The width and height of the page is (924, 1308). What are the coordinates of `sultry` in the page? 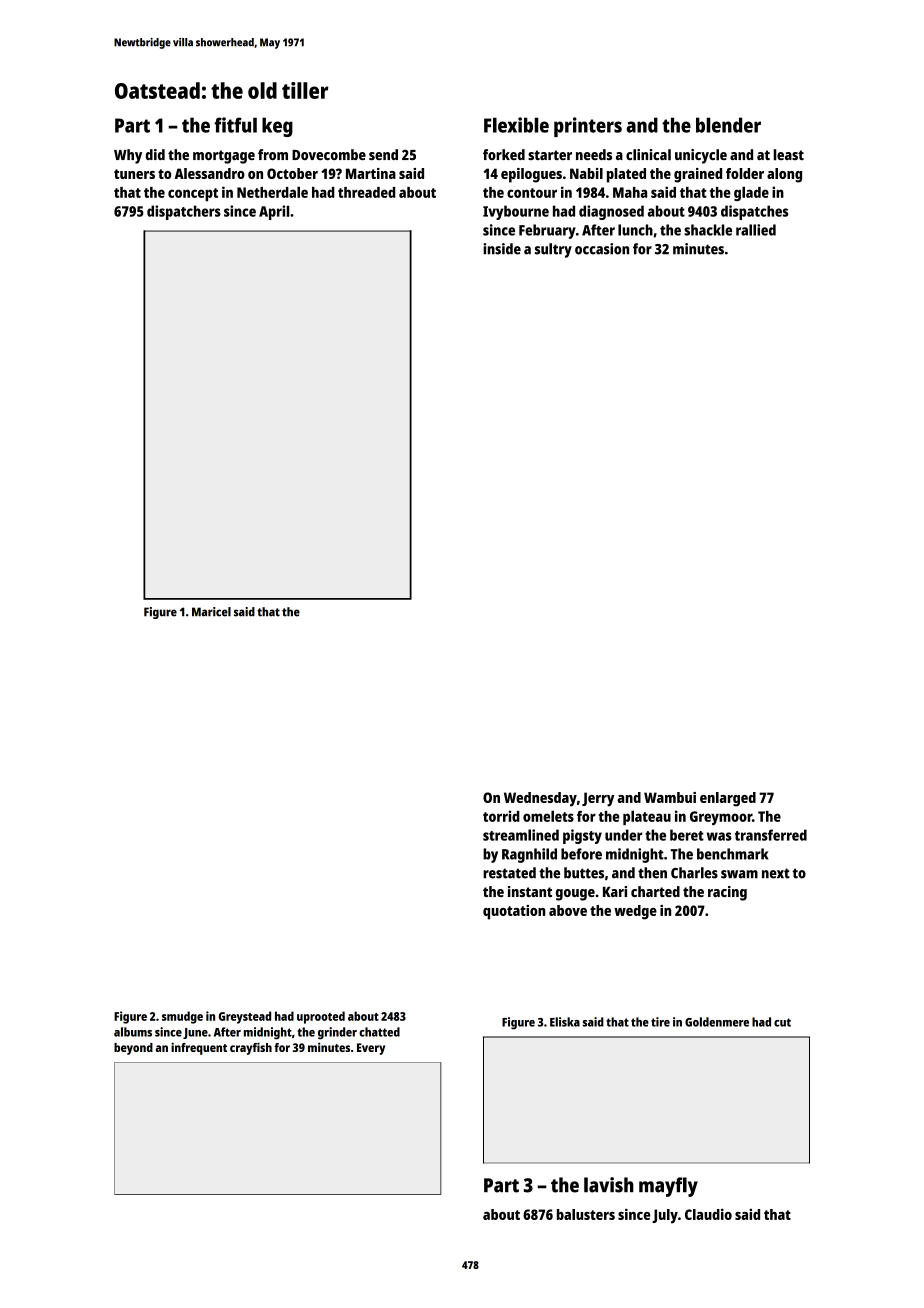 It's located at (553, 250).
